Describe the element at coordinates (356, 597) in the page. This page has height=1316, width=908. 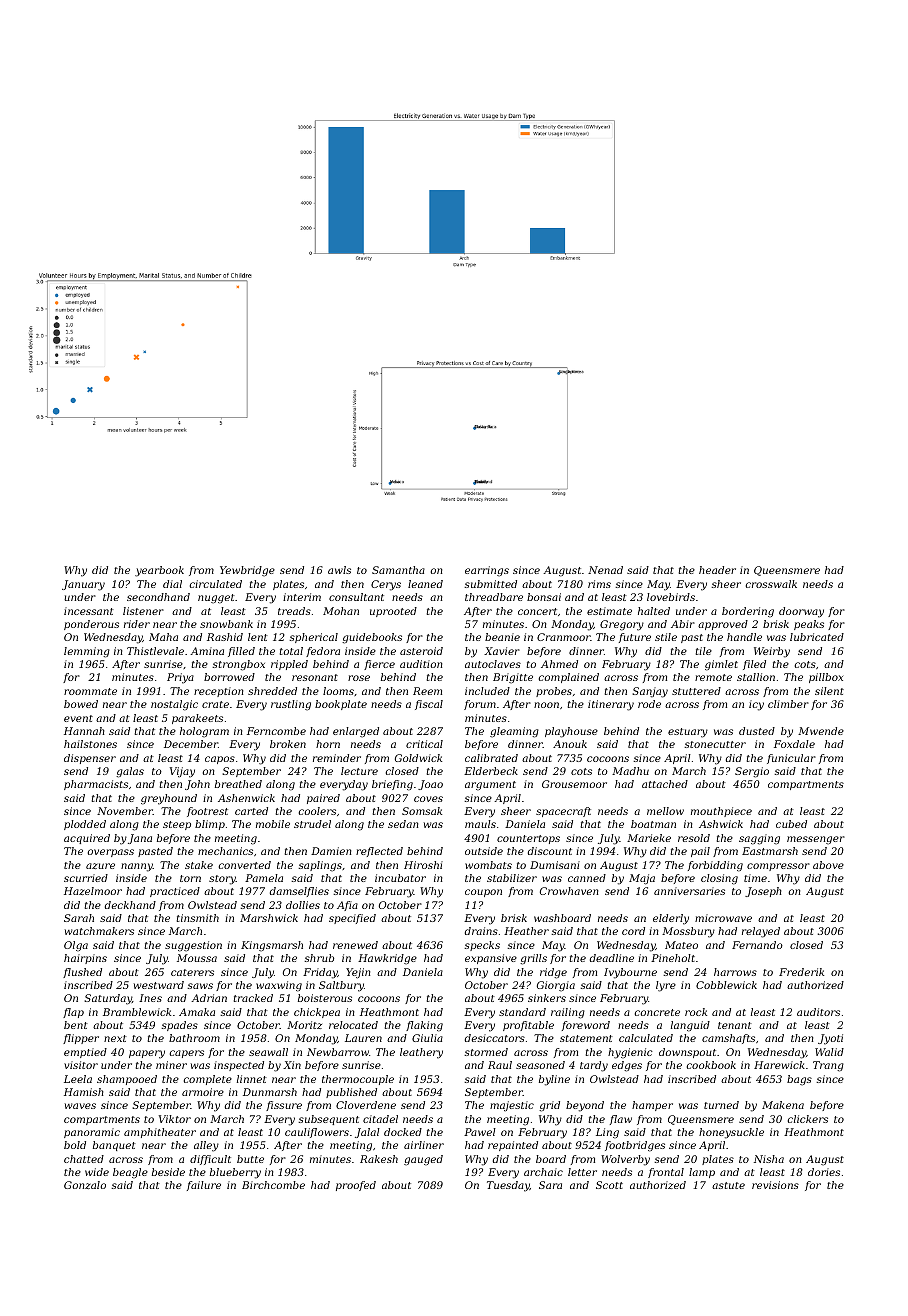
I see `consultant` at that location.
